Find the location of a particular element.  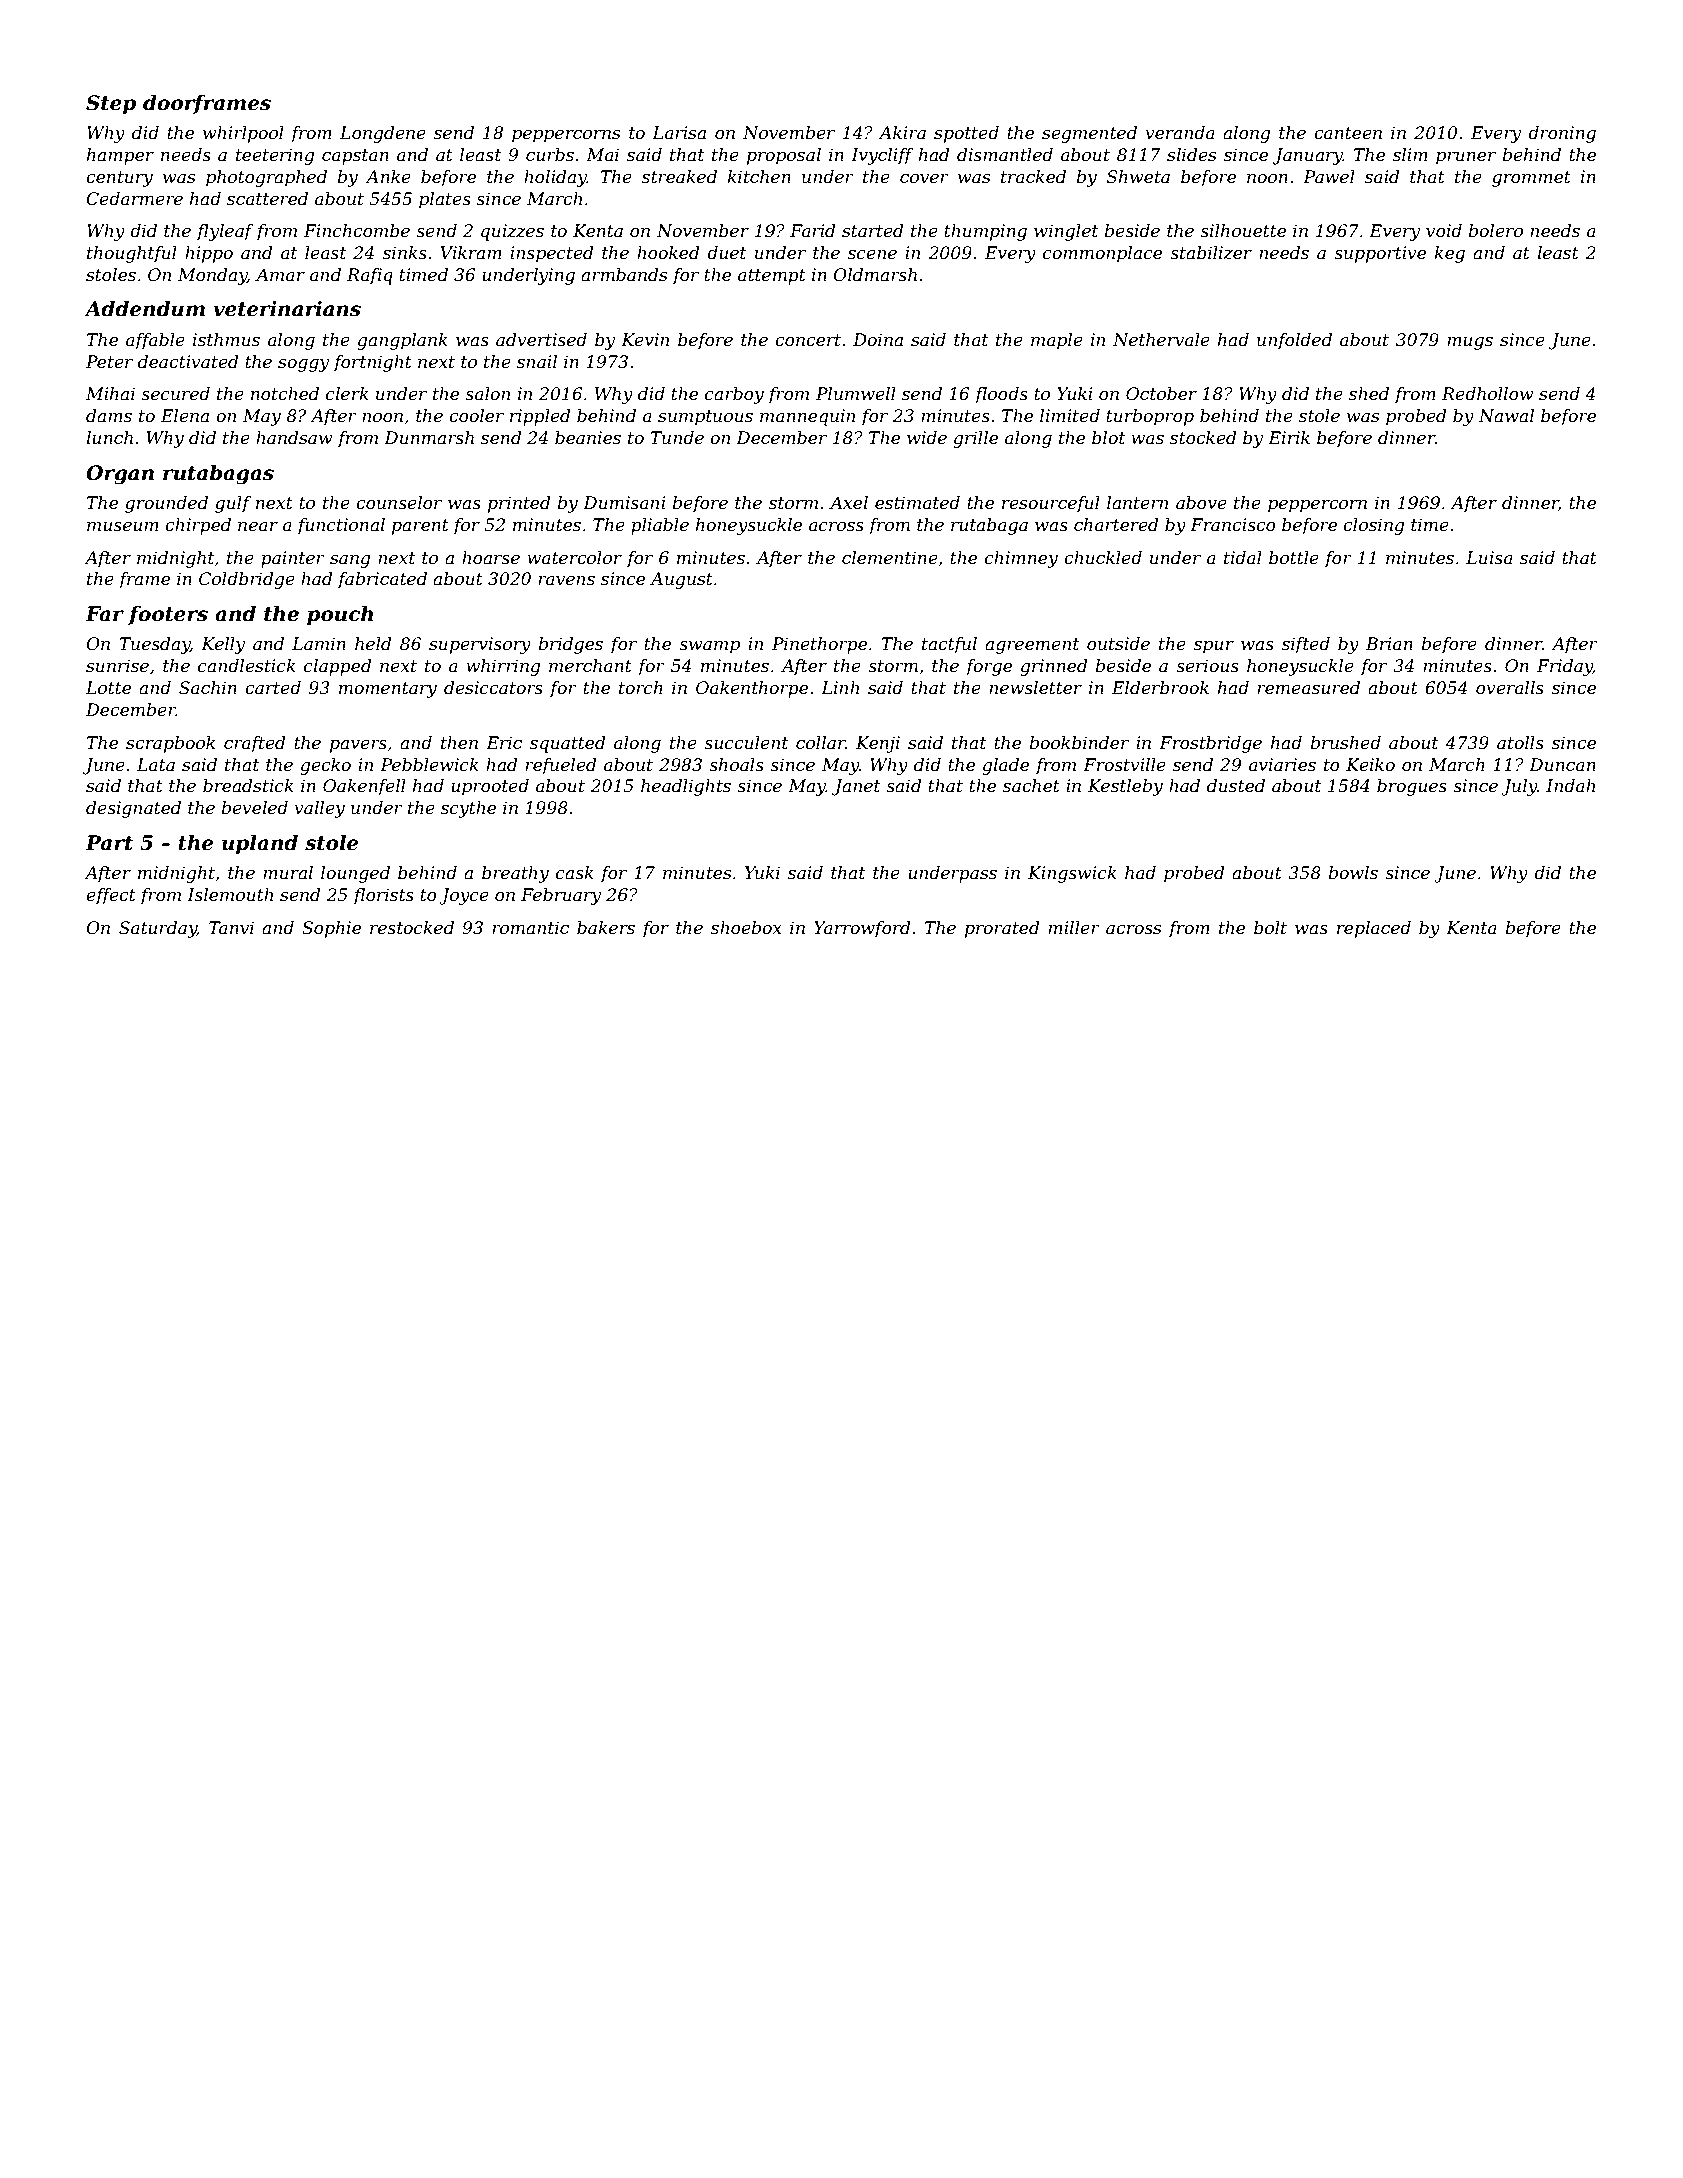

kitchen is located at coordinates (759, 177).
